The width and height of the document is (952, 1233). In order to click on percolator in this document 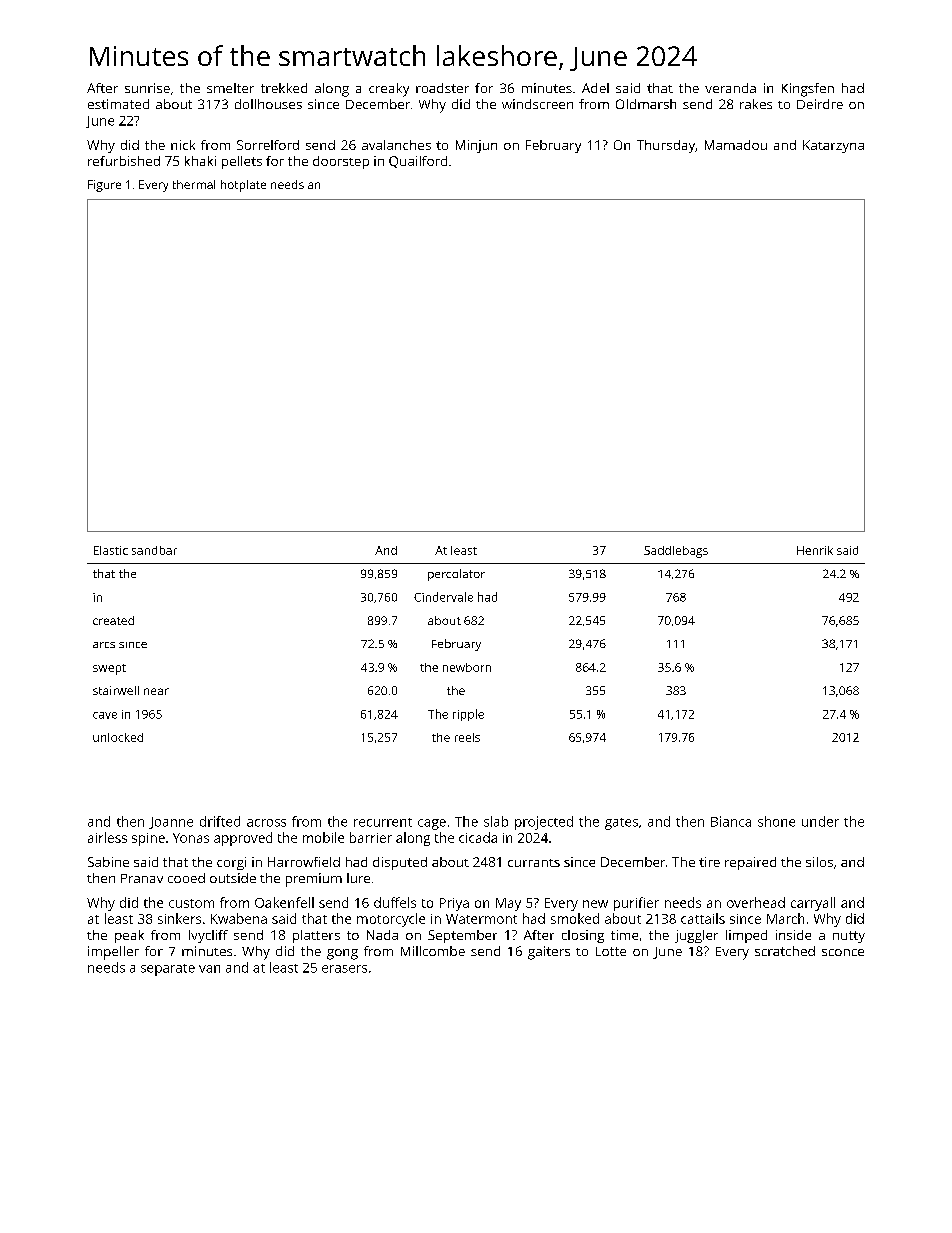, I will do `click(456, 575)`.
